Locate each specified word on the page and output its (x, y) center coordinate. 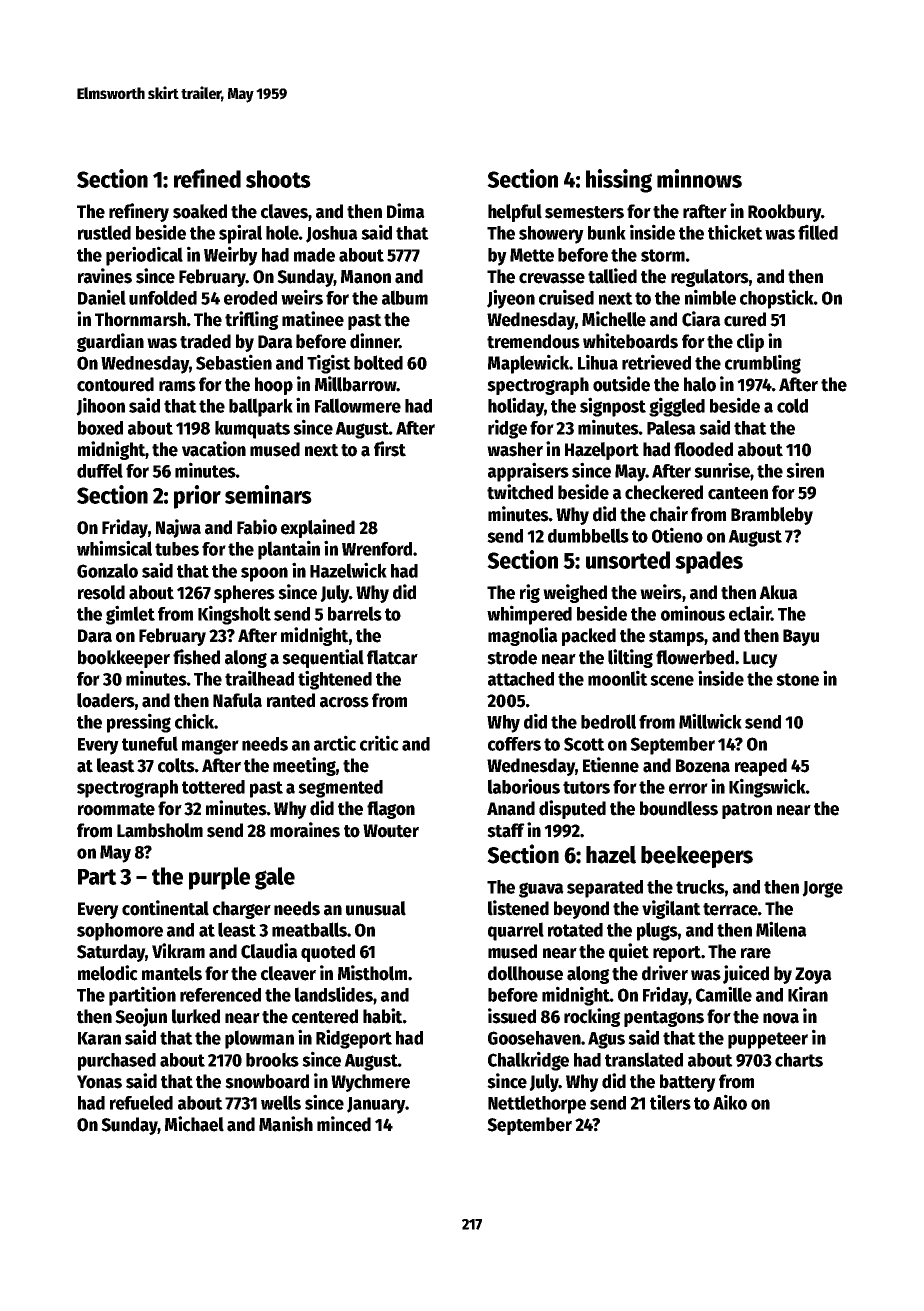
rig (530, 593)
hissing (619, 181)
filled (818, 232)
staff (506, 830)
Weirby (231, 256)
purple (219, 878)
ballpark (261, 407)
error (688, 788)
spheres (244, 594)
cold (792, 405)
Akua (778, 592)
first (390, 449)
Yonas (99, 1082)
